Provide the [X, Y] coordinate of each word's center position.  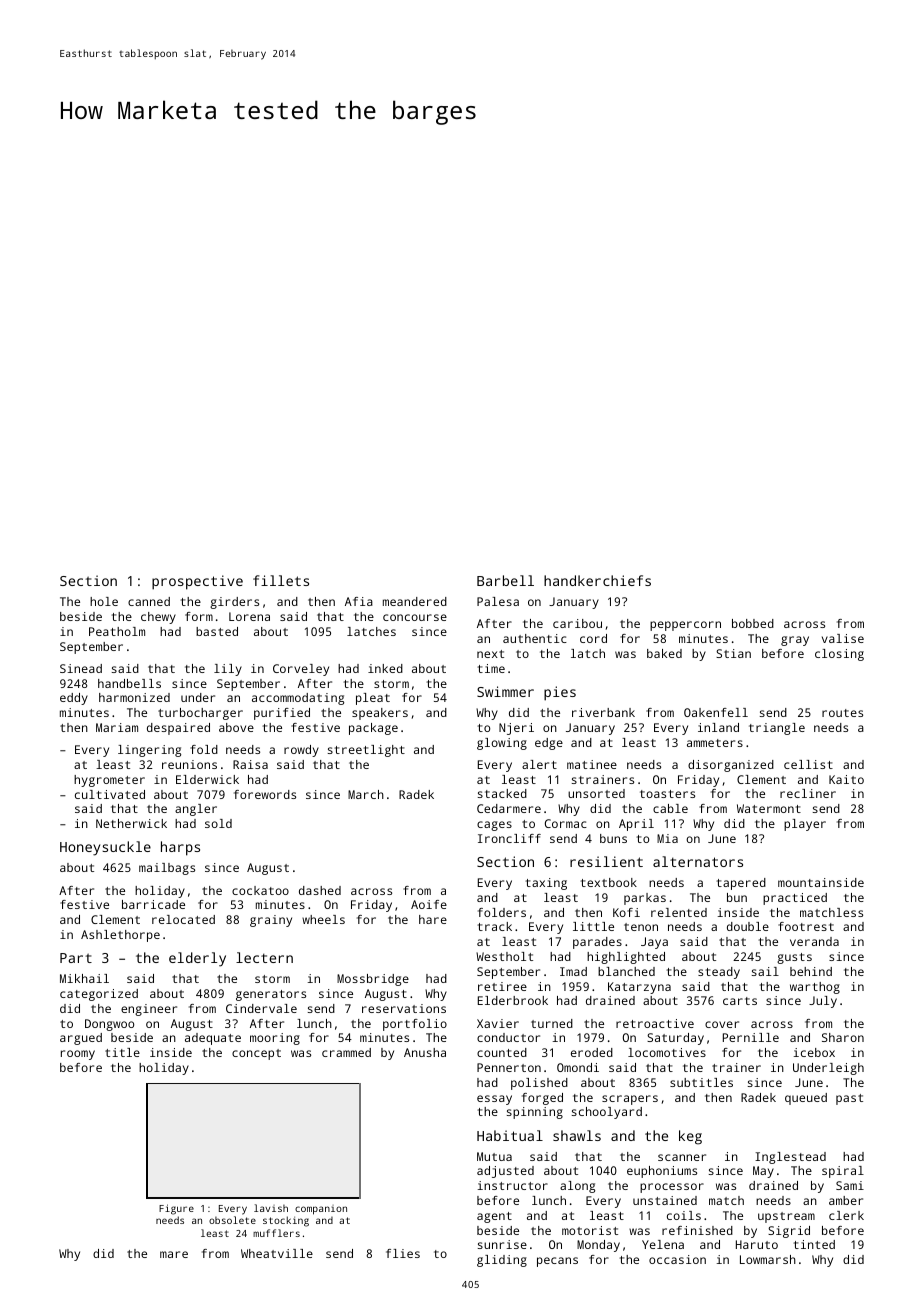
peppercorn [685, 626]
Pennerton [509, 1067]
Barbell [505, 580]
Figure [176, 1209]
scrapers [630, 1100]
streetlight [366, 751]
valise [843, 638]
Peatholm [117, 631]
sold [218, 823]
